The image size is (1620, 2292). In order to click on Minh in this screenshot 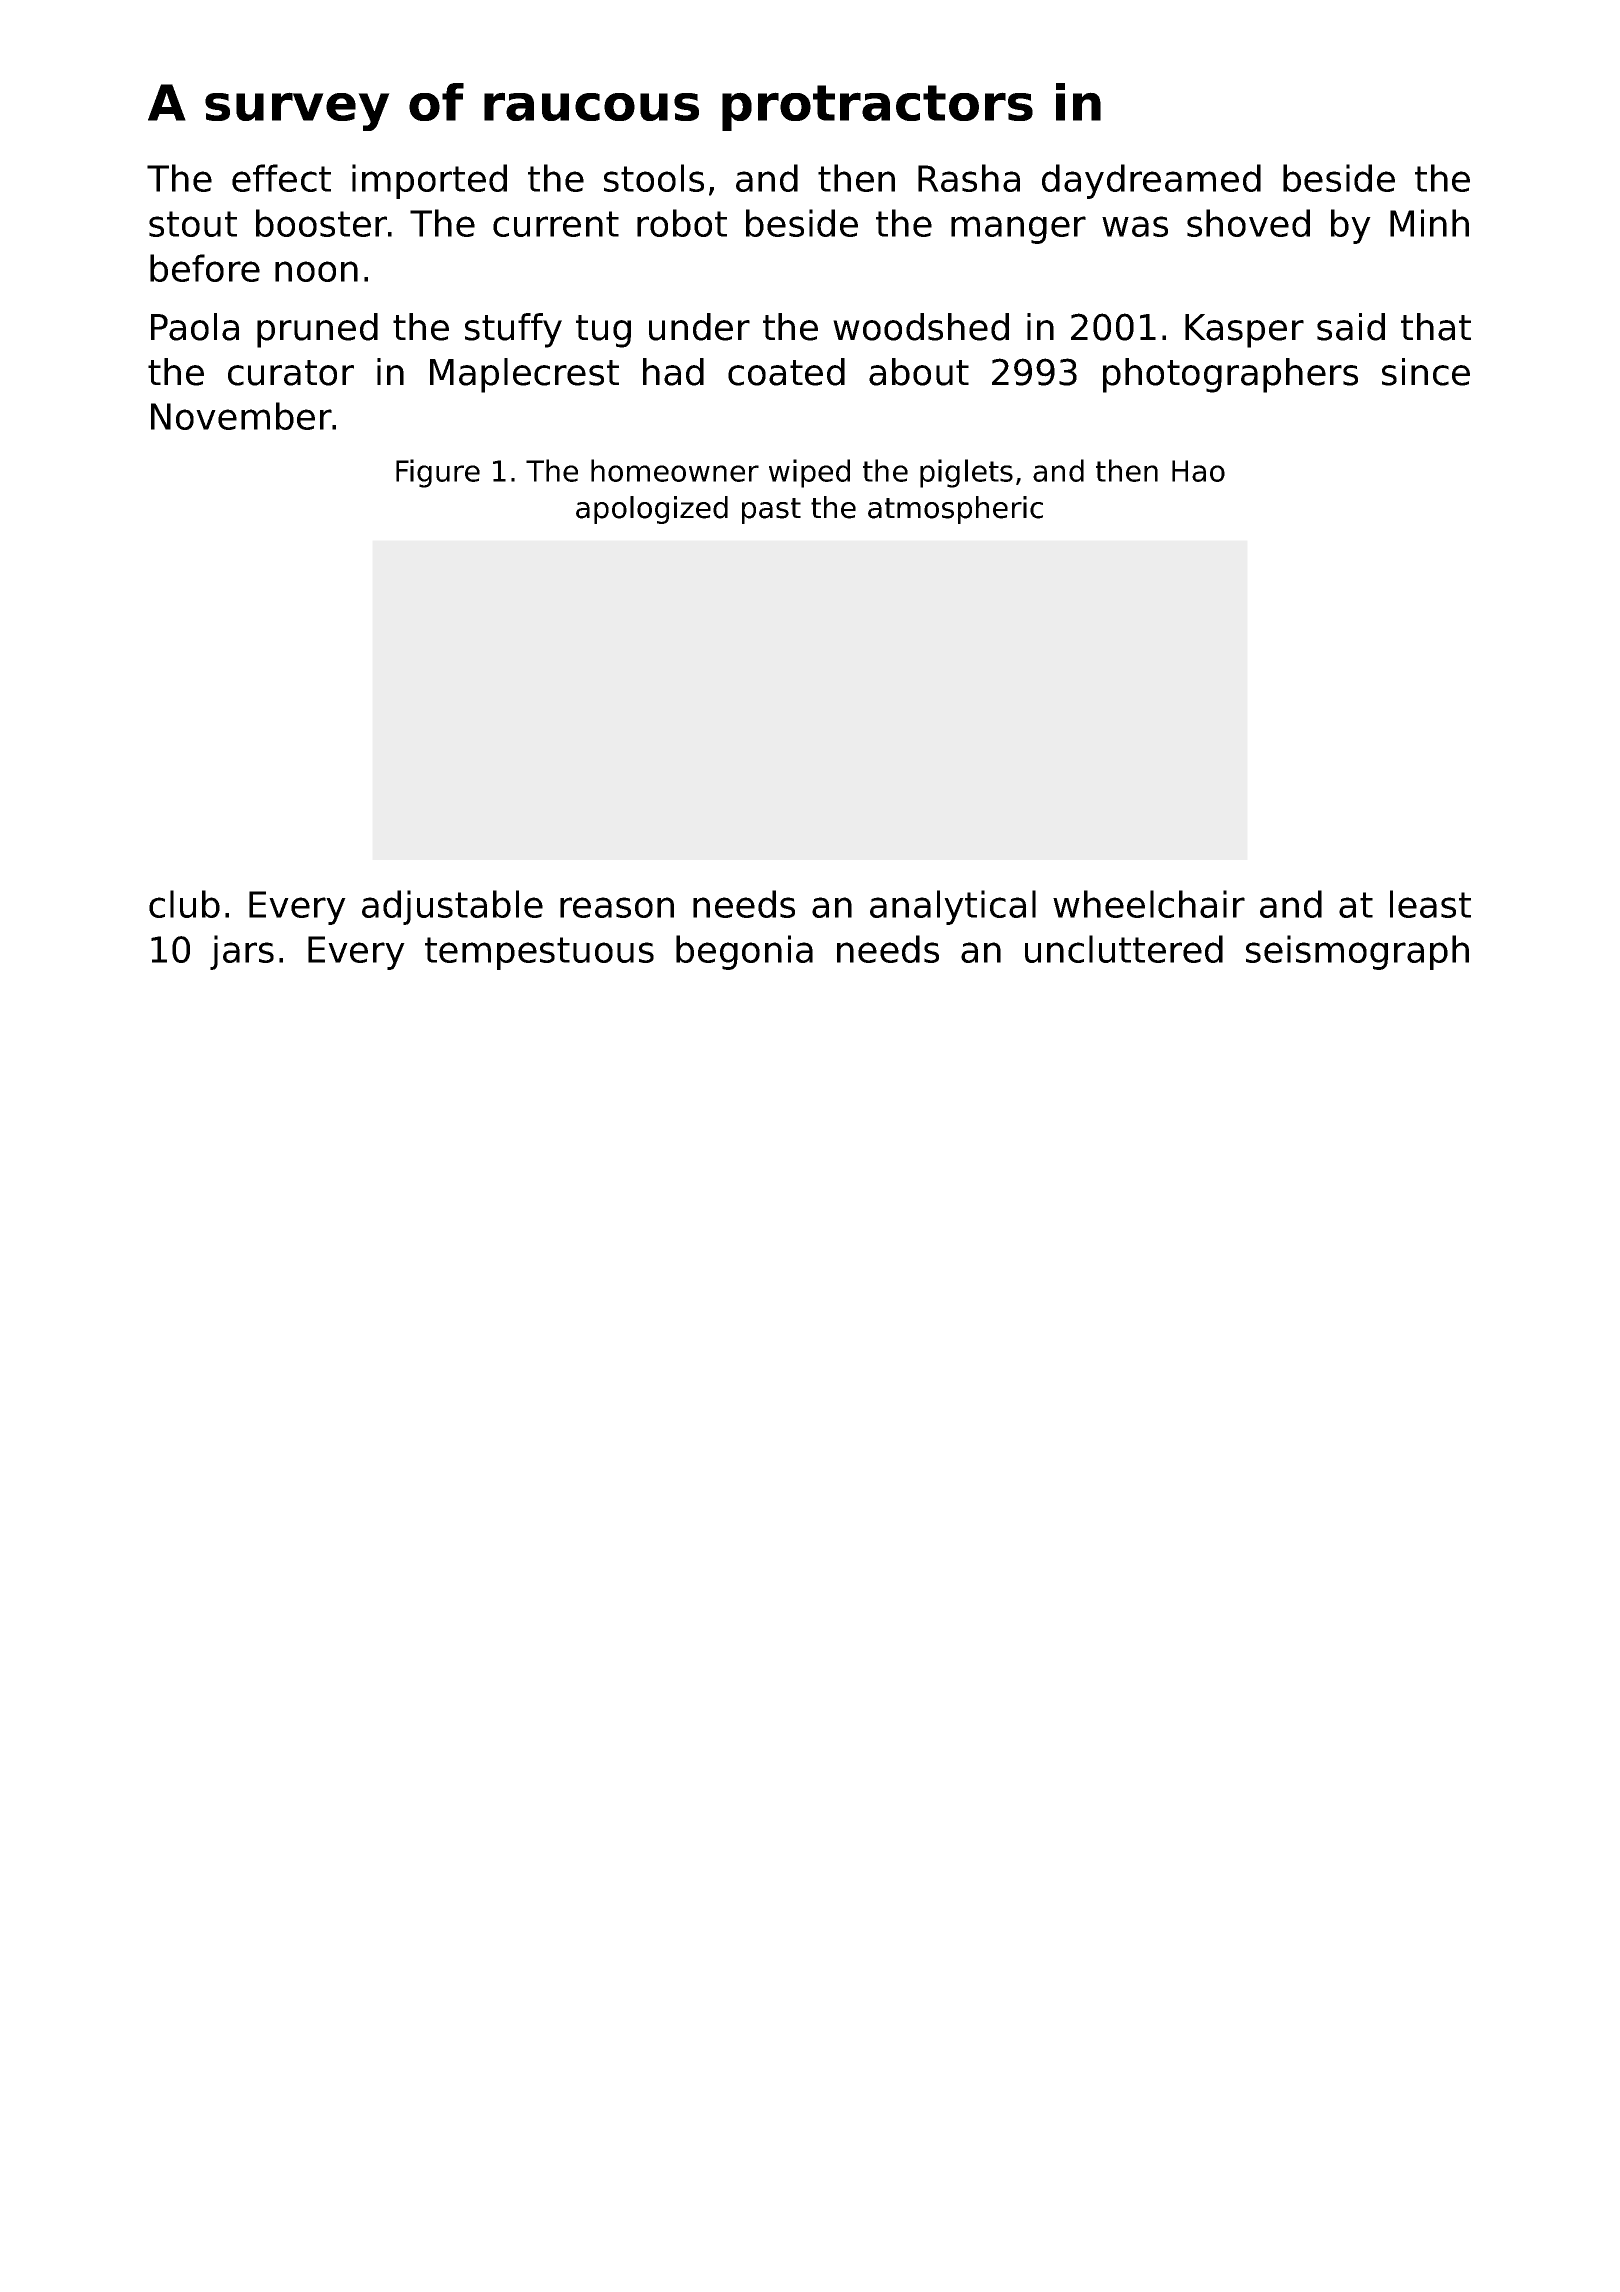, I will do `click(1429, 223)`.
